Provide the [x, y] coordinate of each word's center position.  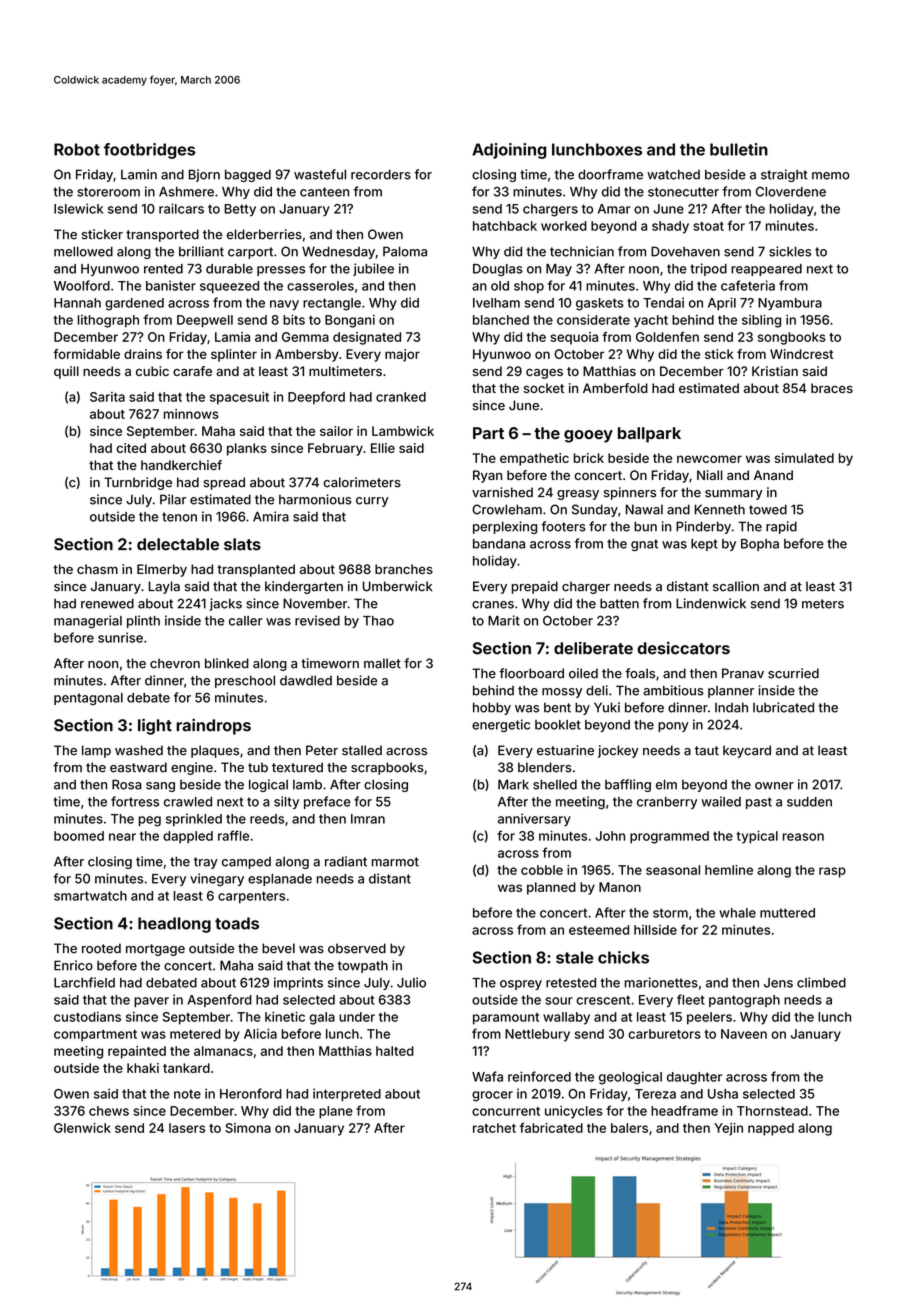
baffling [628, 785]
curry [372, 502]
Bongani [350, 321]
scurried [793, 673]
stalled [362, 750]
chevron [175, 663]
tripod [708, 269]
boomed [79, 836]
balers [629, 1128]
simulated [804, 458]
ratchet [494, 1128]
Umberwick [397, 586]
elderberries [264, 234]
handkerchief [181, 465]
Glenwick [82, 1128]
